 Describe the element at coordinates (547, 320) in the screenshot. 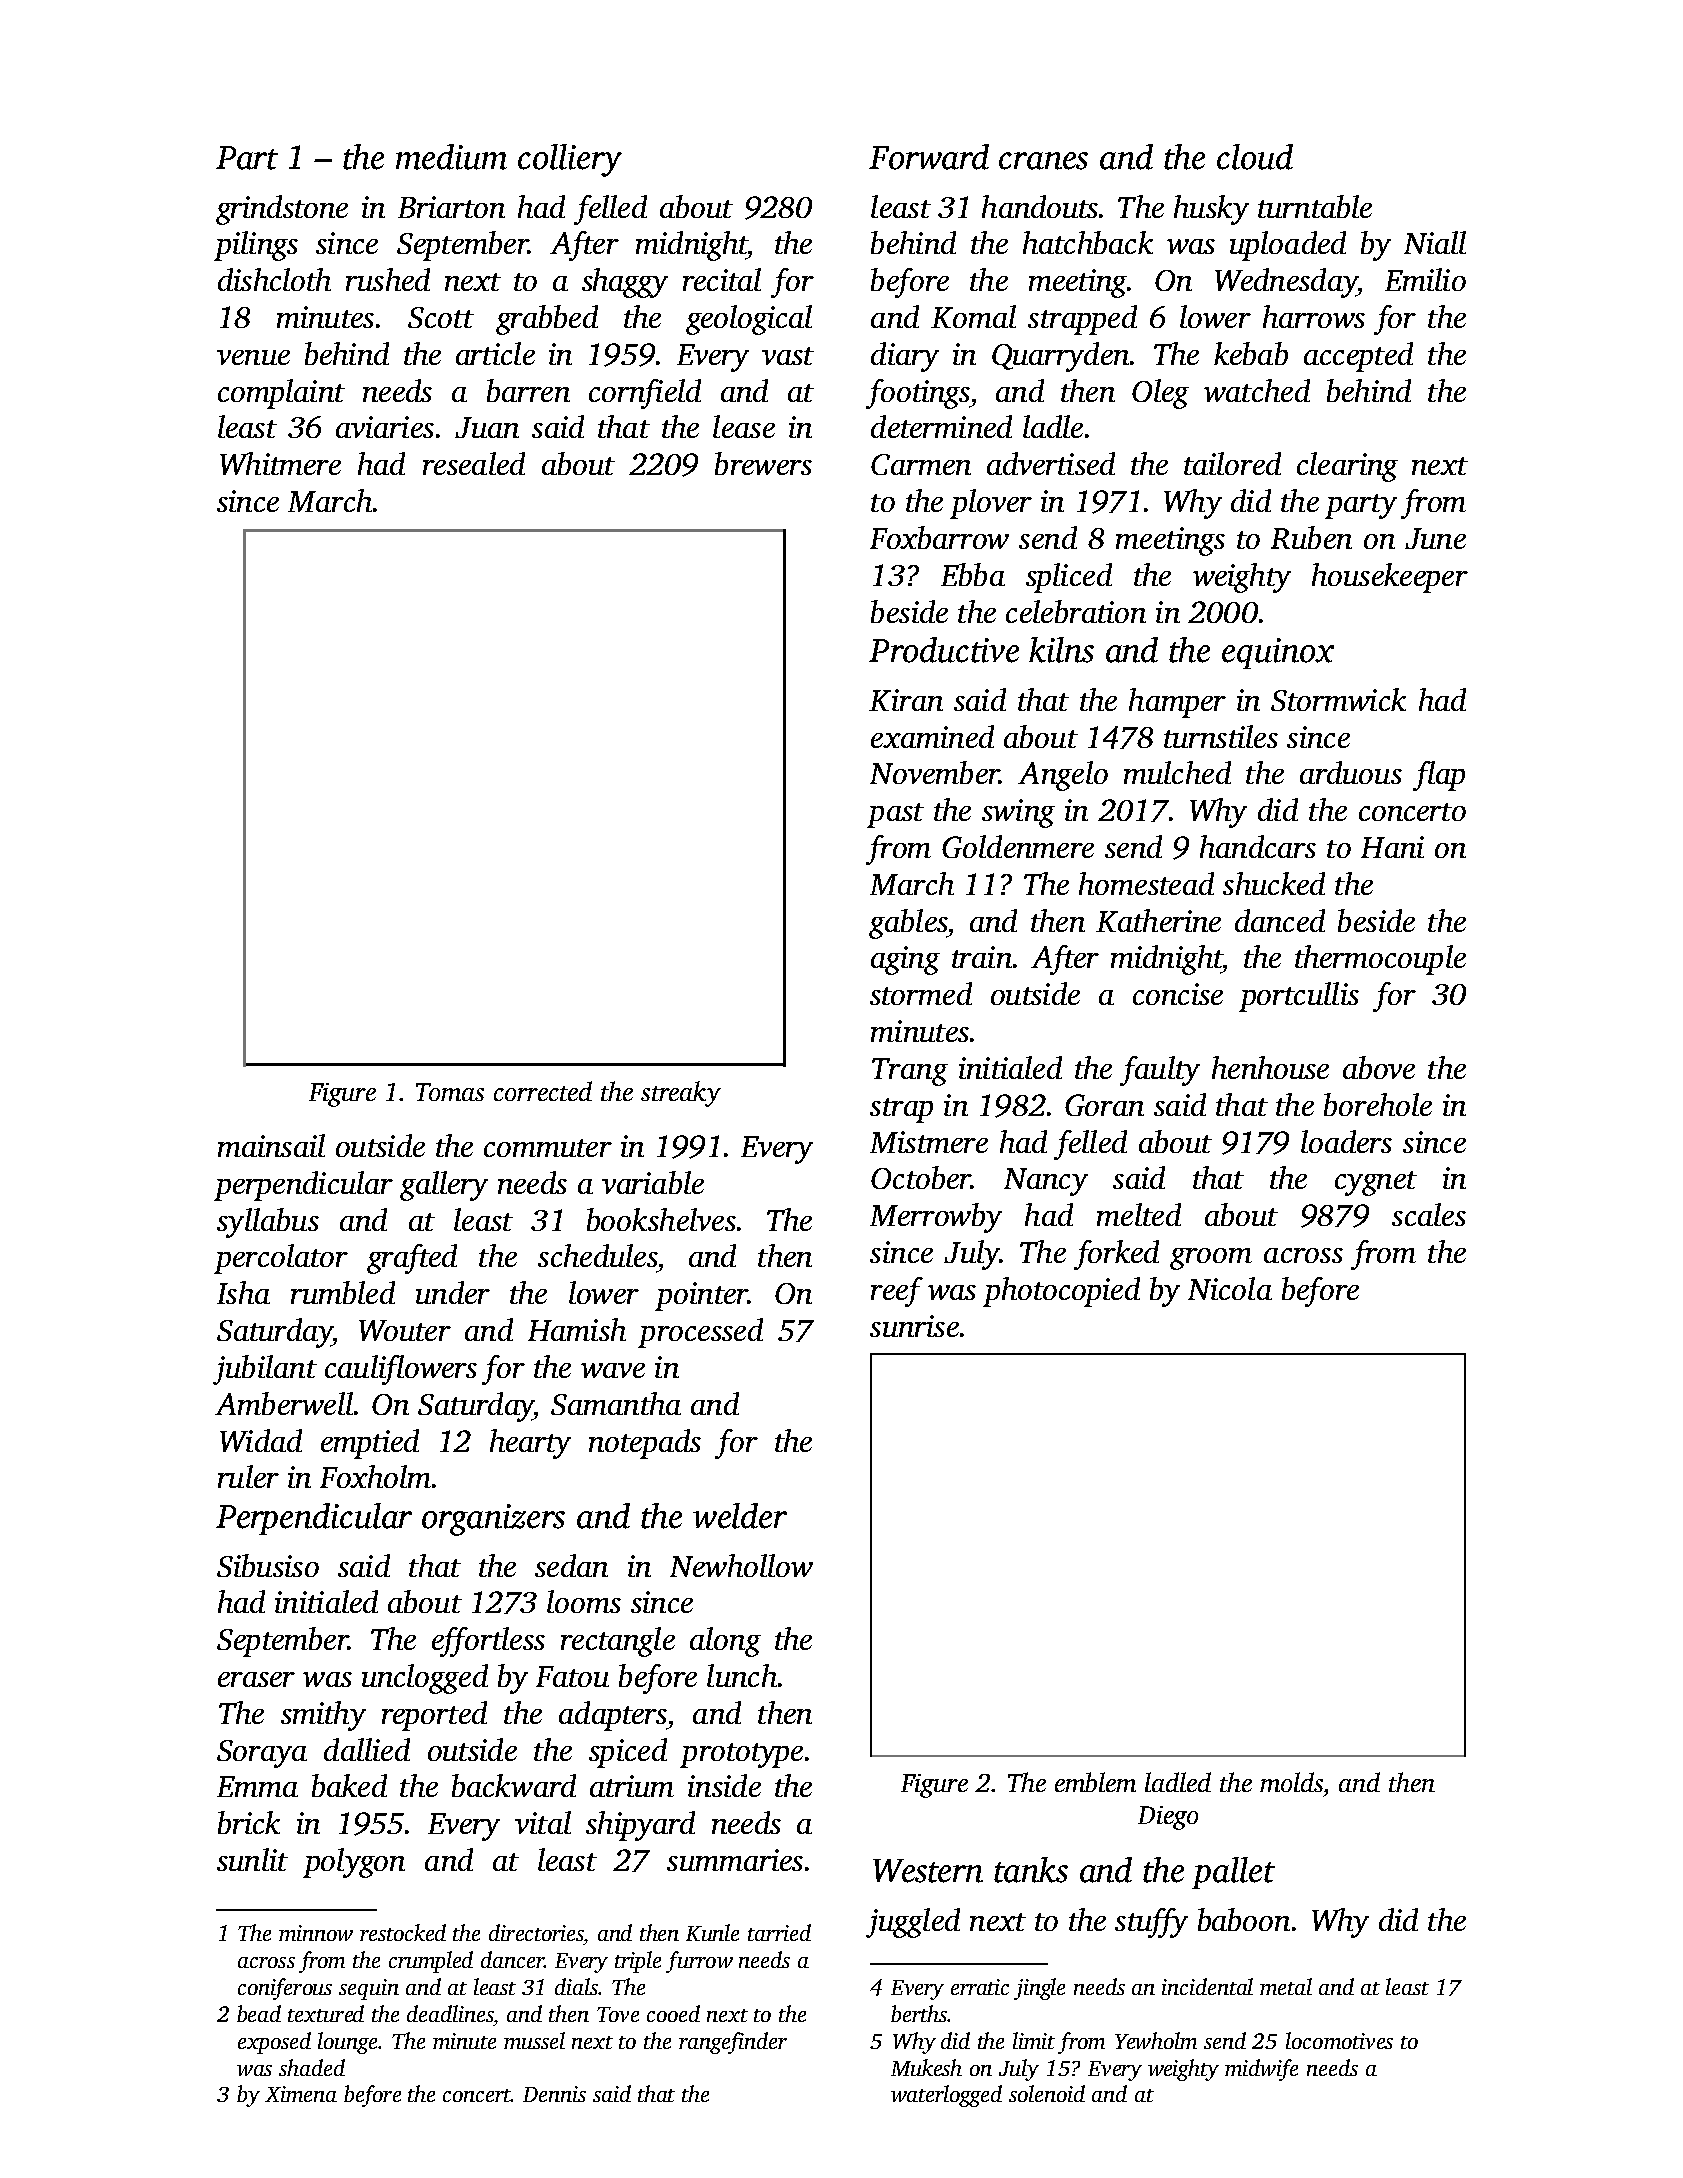

I see `grabbed` at that location.
